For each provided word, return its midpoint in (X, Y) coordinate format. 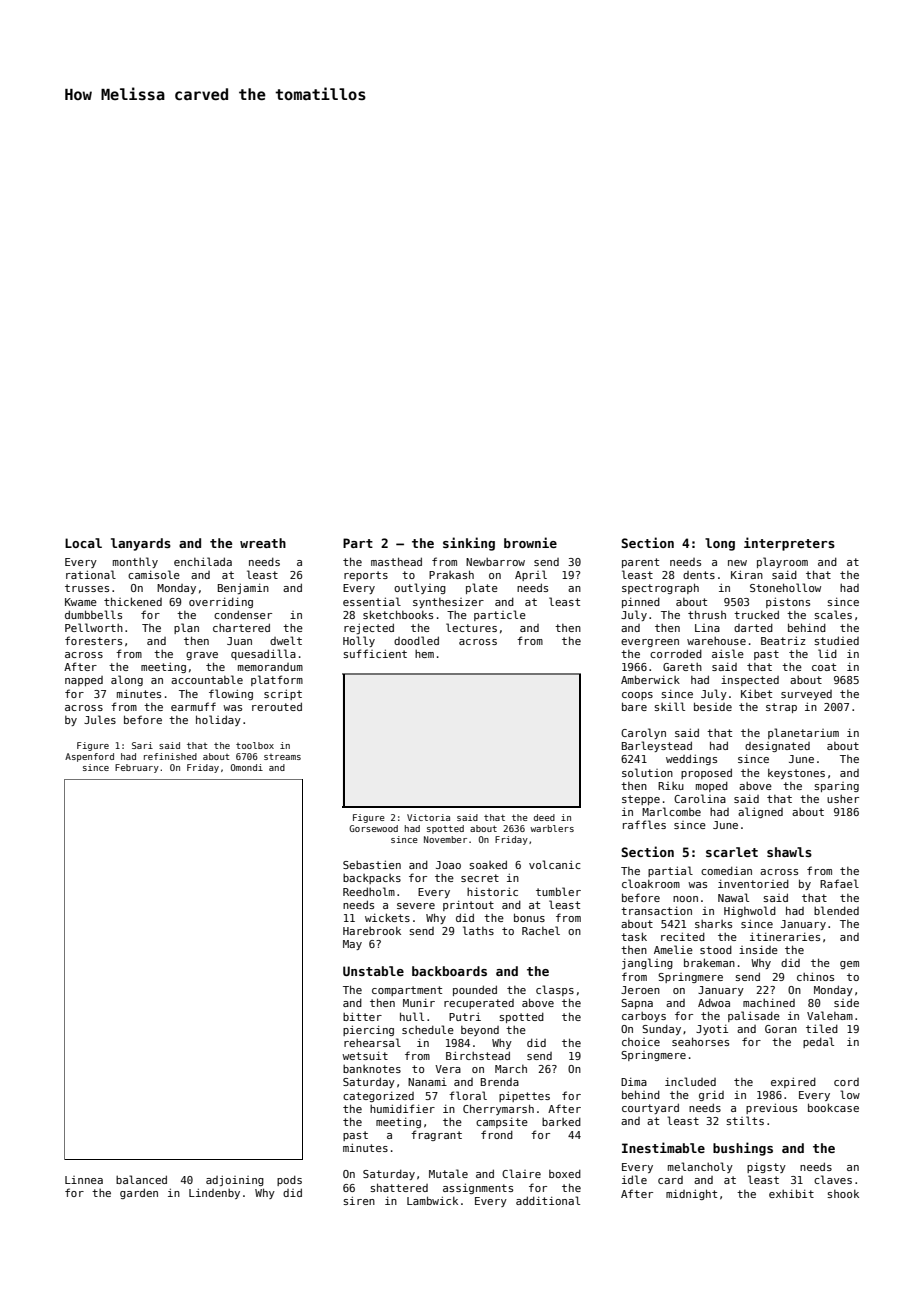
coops (637, 696)
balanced (141, 1179)
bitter (362, 1016)
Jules (100, 719)
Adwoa (714, 1002)
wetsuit (365, 1055)
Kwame (81, 602)
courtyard (650, 1108)
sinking (469, 544)
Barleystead (657, 746)
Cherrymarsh (498, 1109)
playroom (782, 562)
